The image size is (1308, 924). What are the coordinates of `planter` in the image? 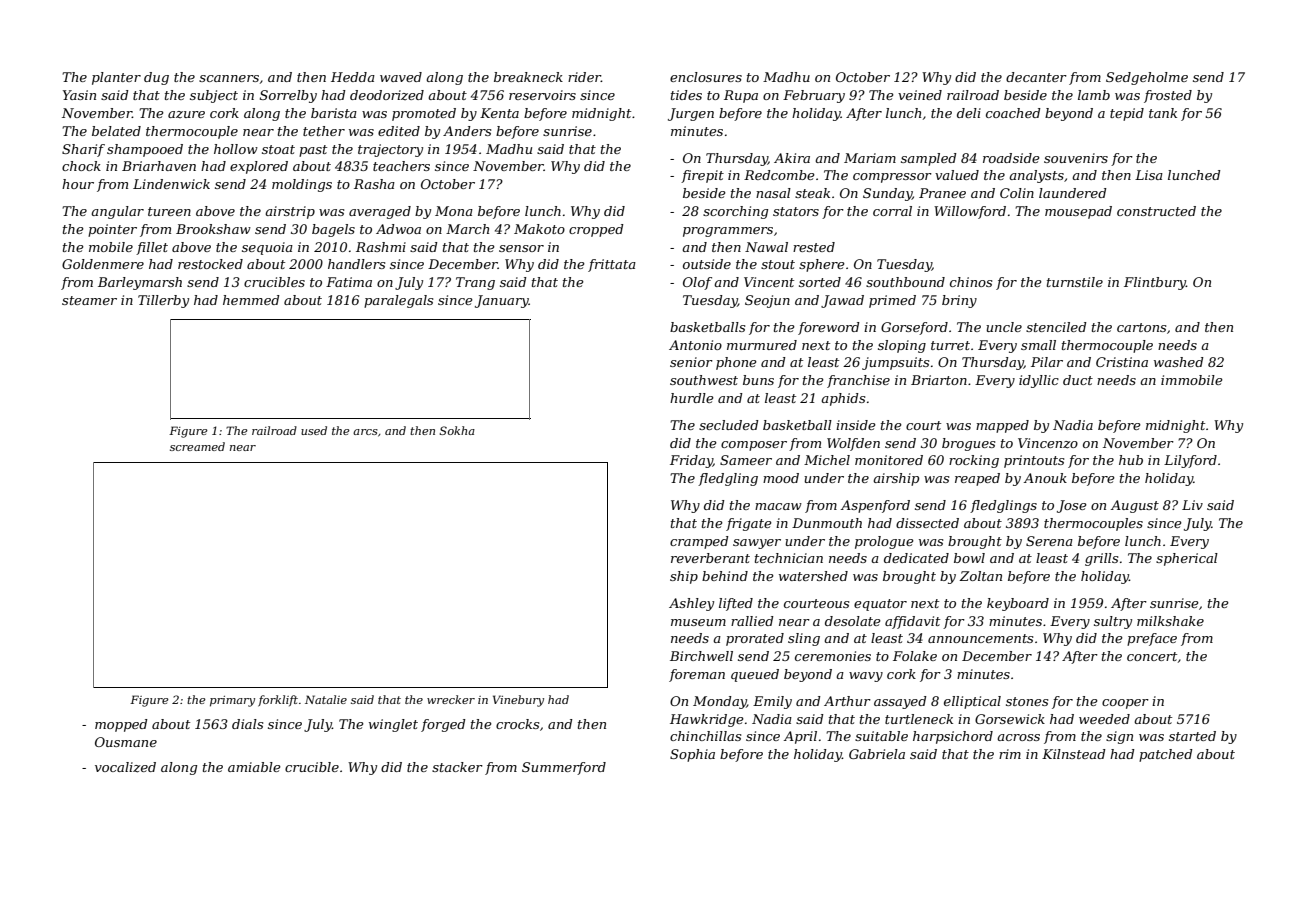 It's located at (116, 78).
